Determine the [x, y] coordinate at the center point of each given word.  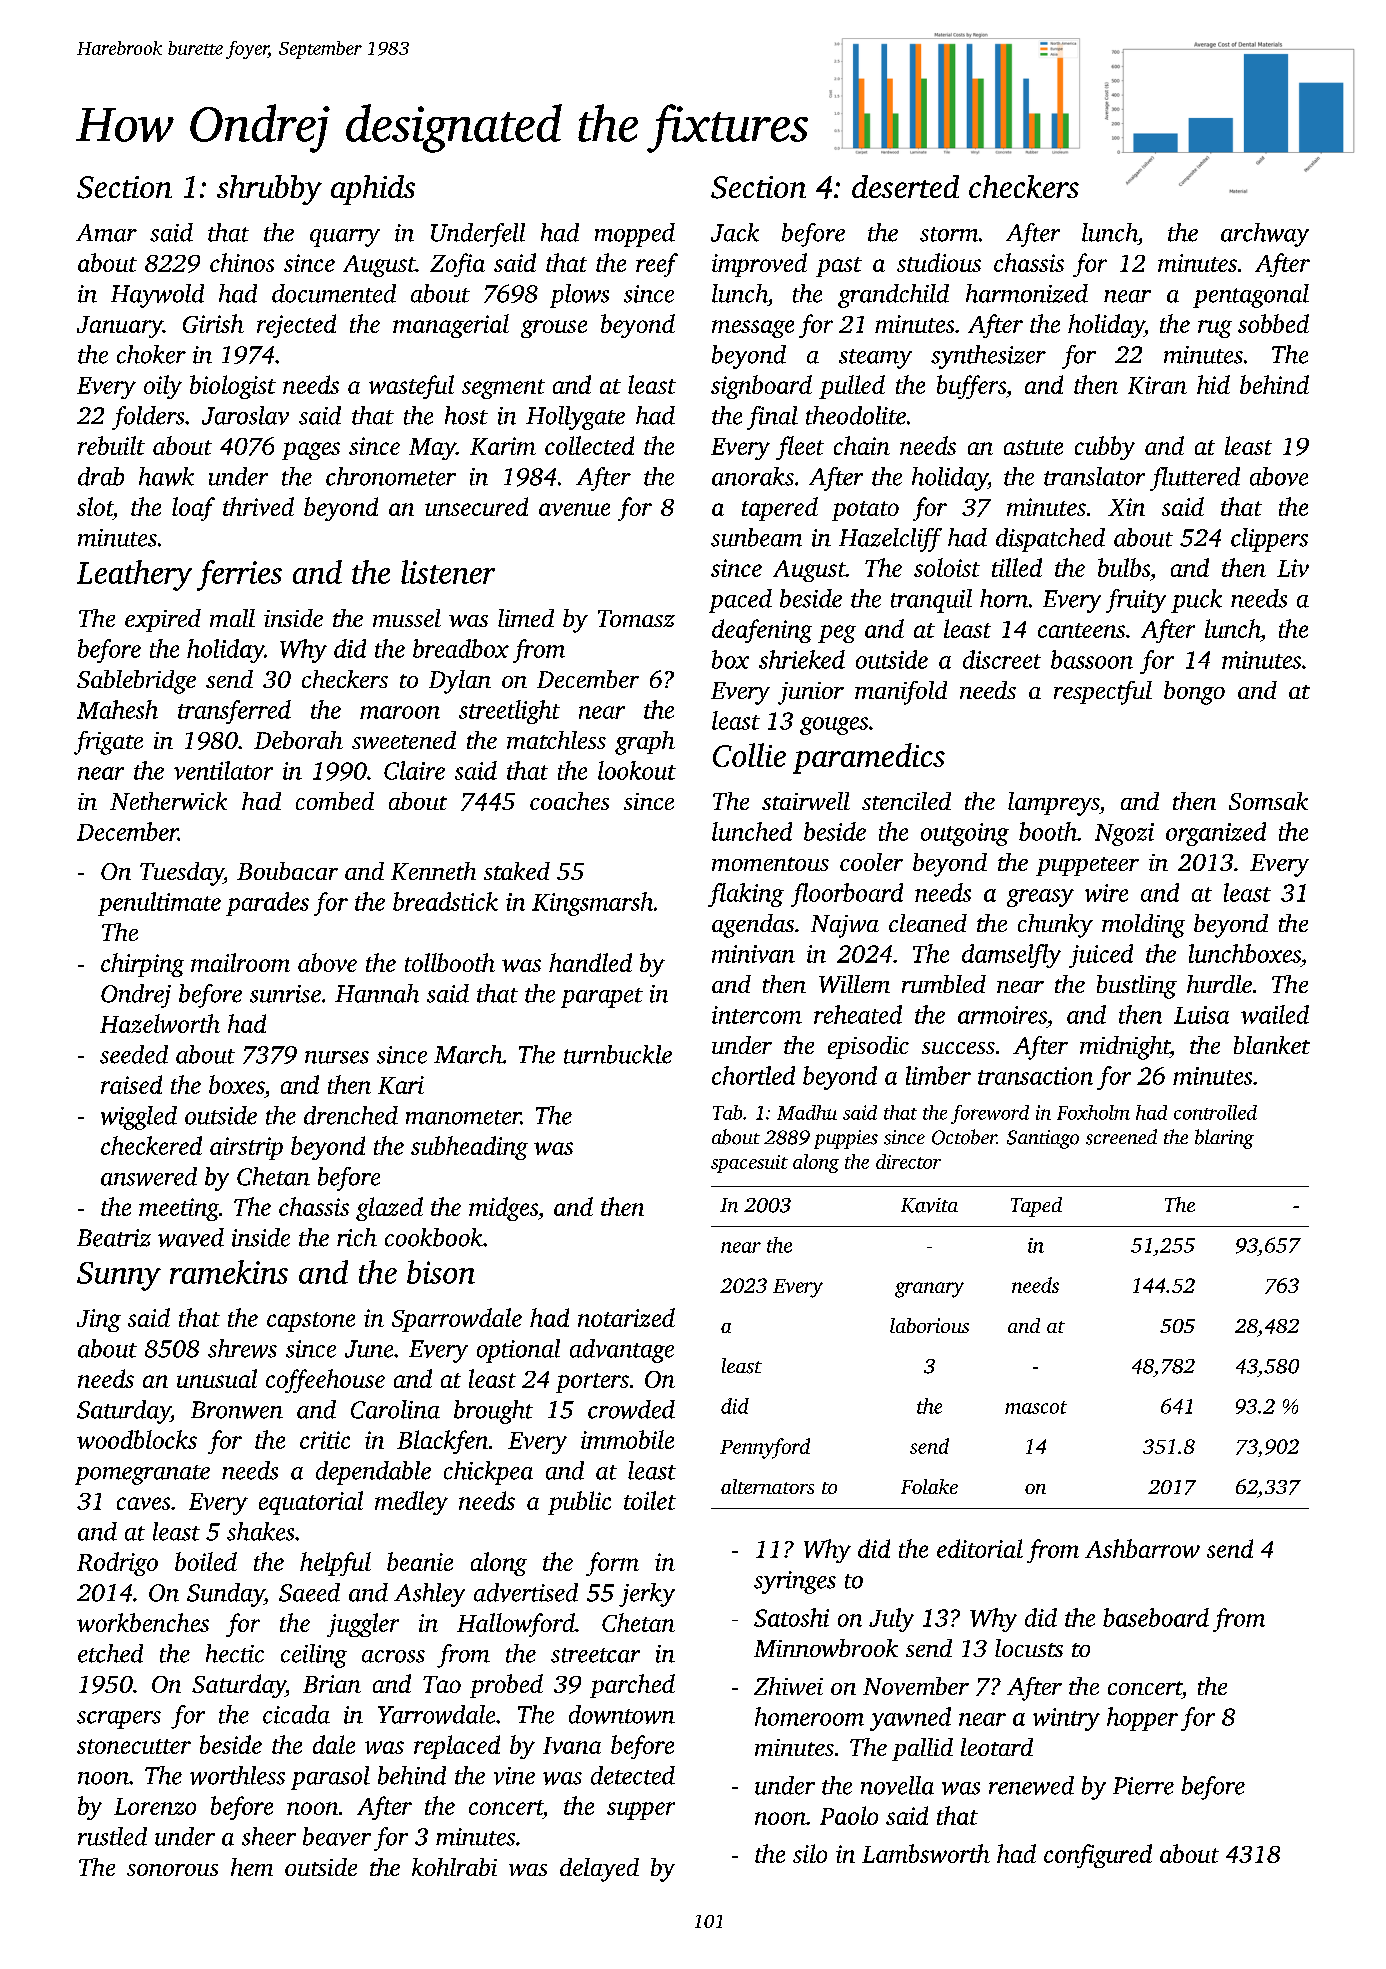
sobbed [1273, 323]
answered [149, 1176]
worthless [237, 1775]
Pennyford [765, 1448]
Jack [735, 232]
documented [334, 293]
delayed [599, 1870]
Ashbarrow [1142, 1548]
